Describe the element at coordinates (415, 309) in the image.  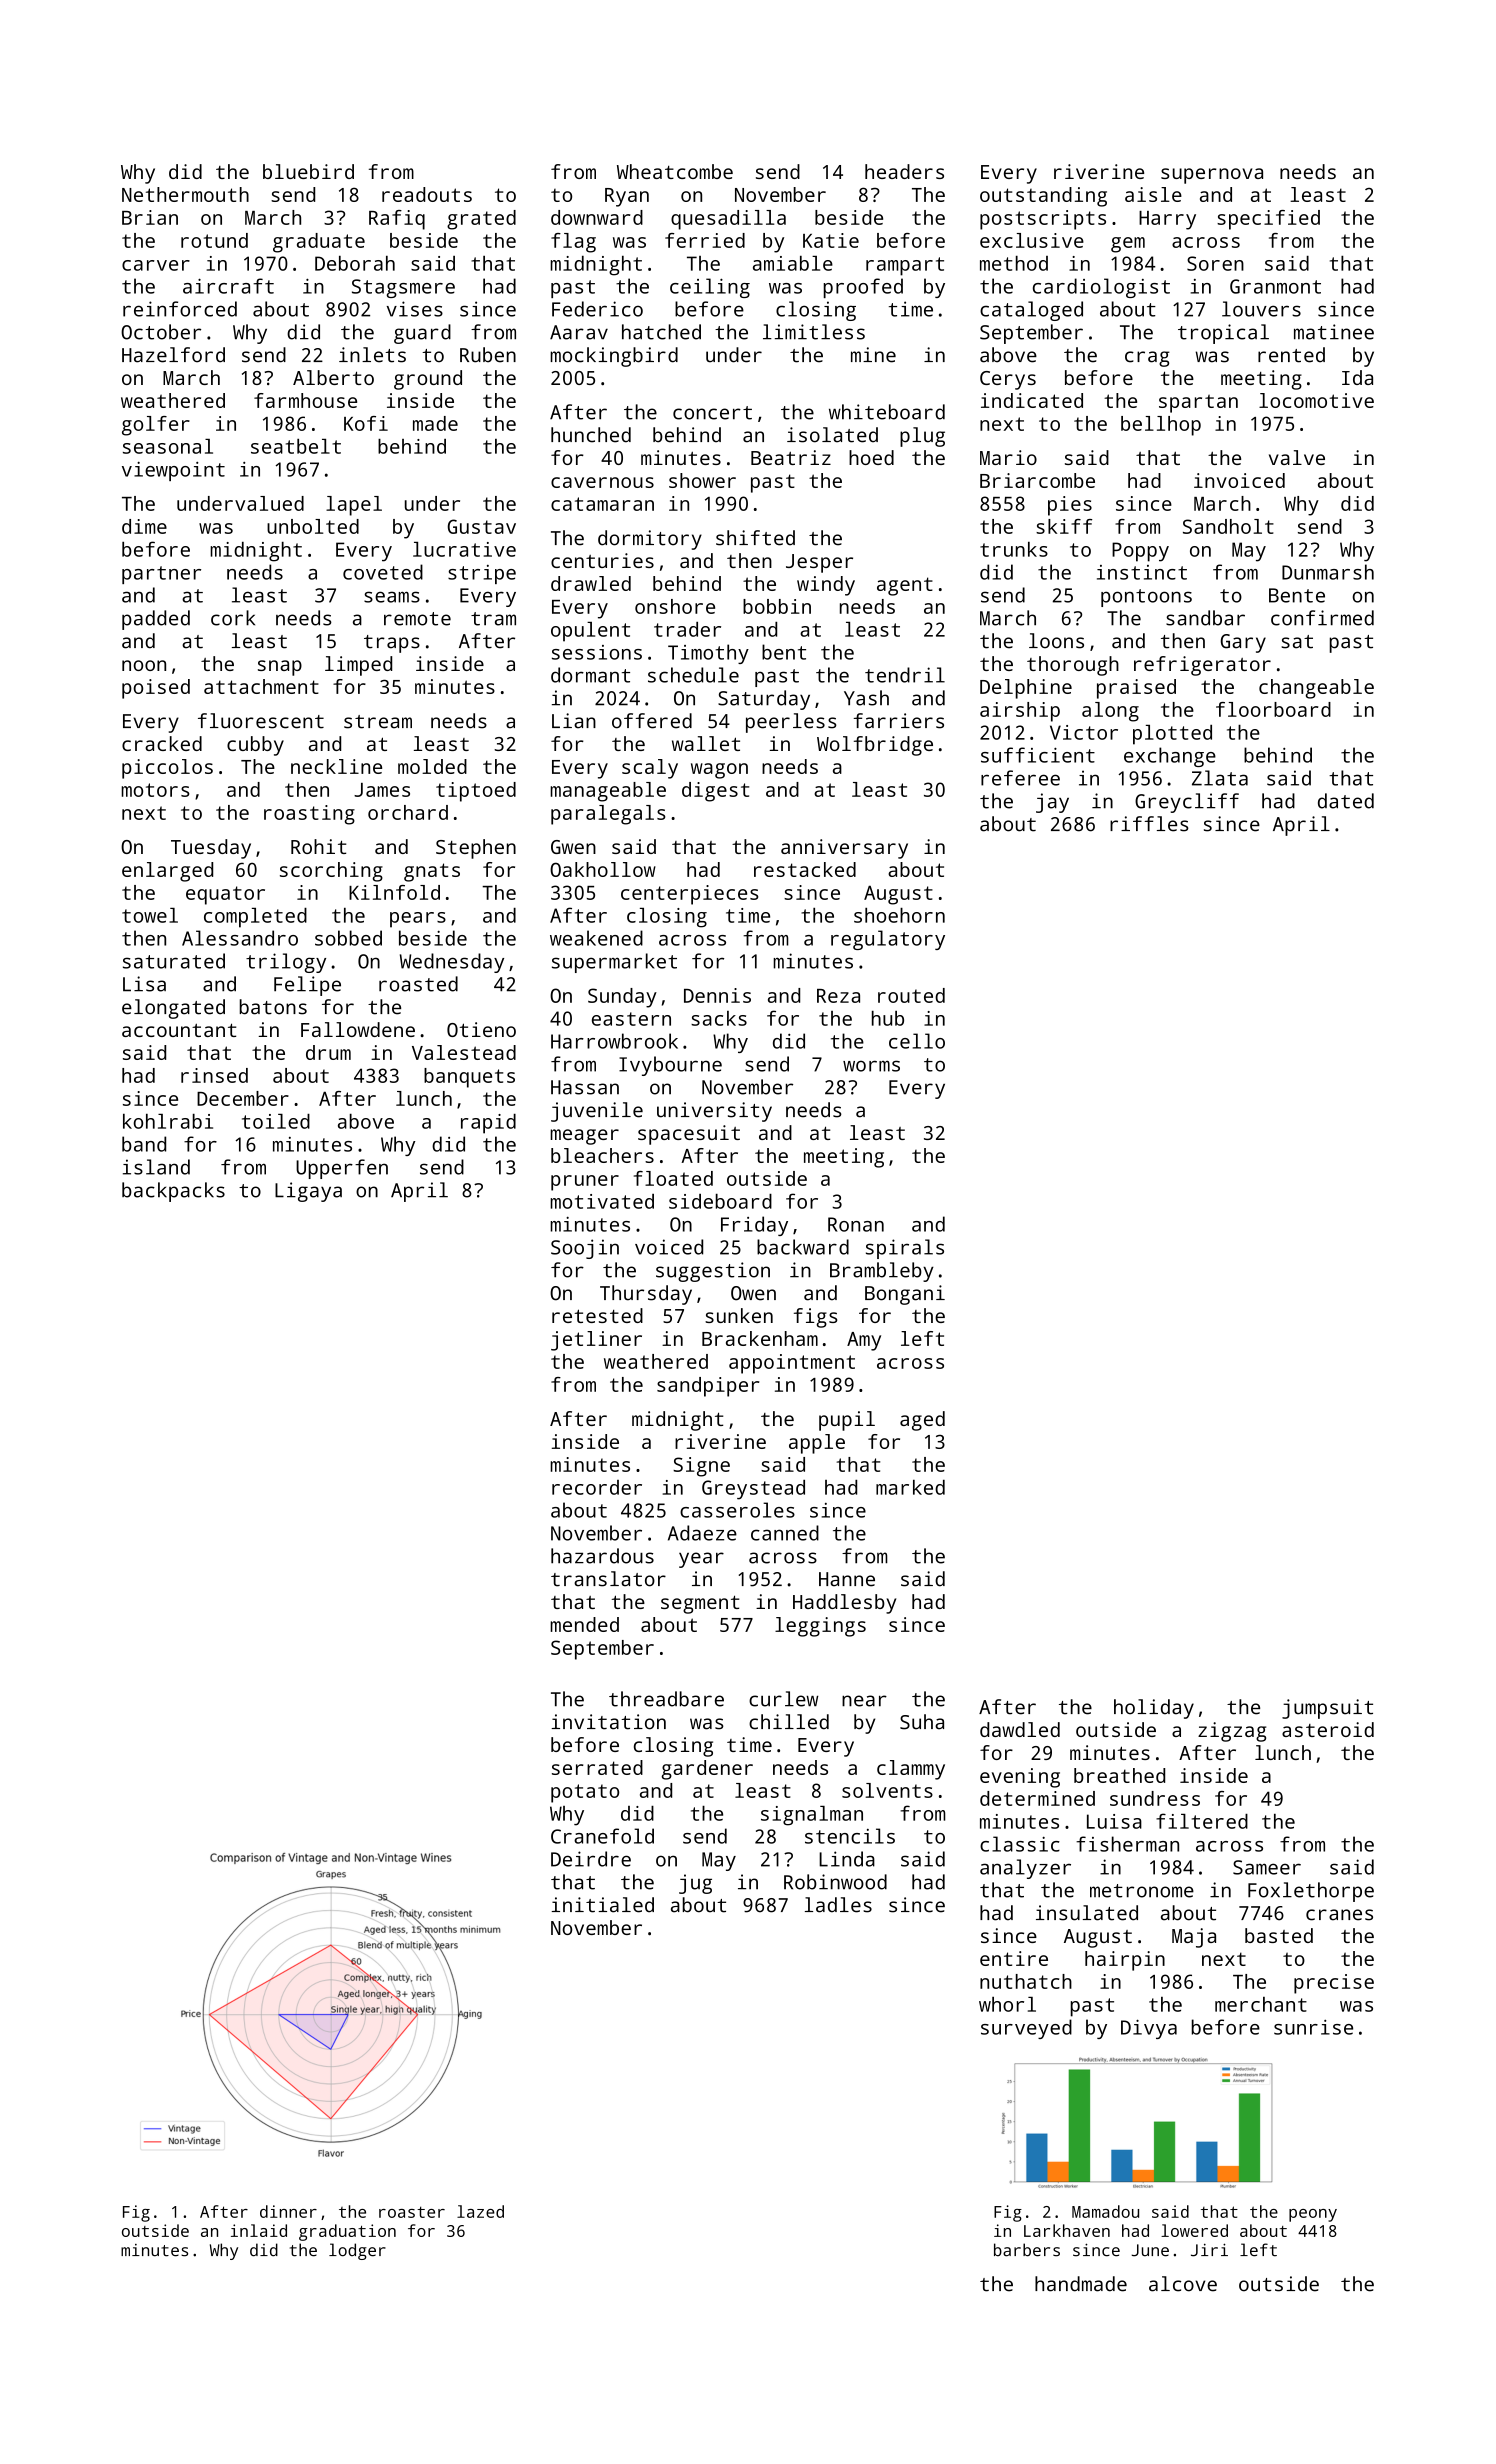
I see `vises` at that location.
